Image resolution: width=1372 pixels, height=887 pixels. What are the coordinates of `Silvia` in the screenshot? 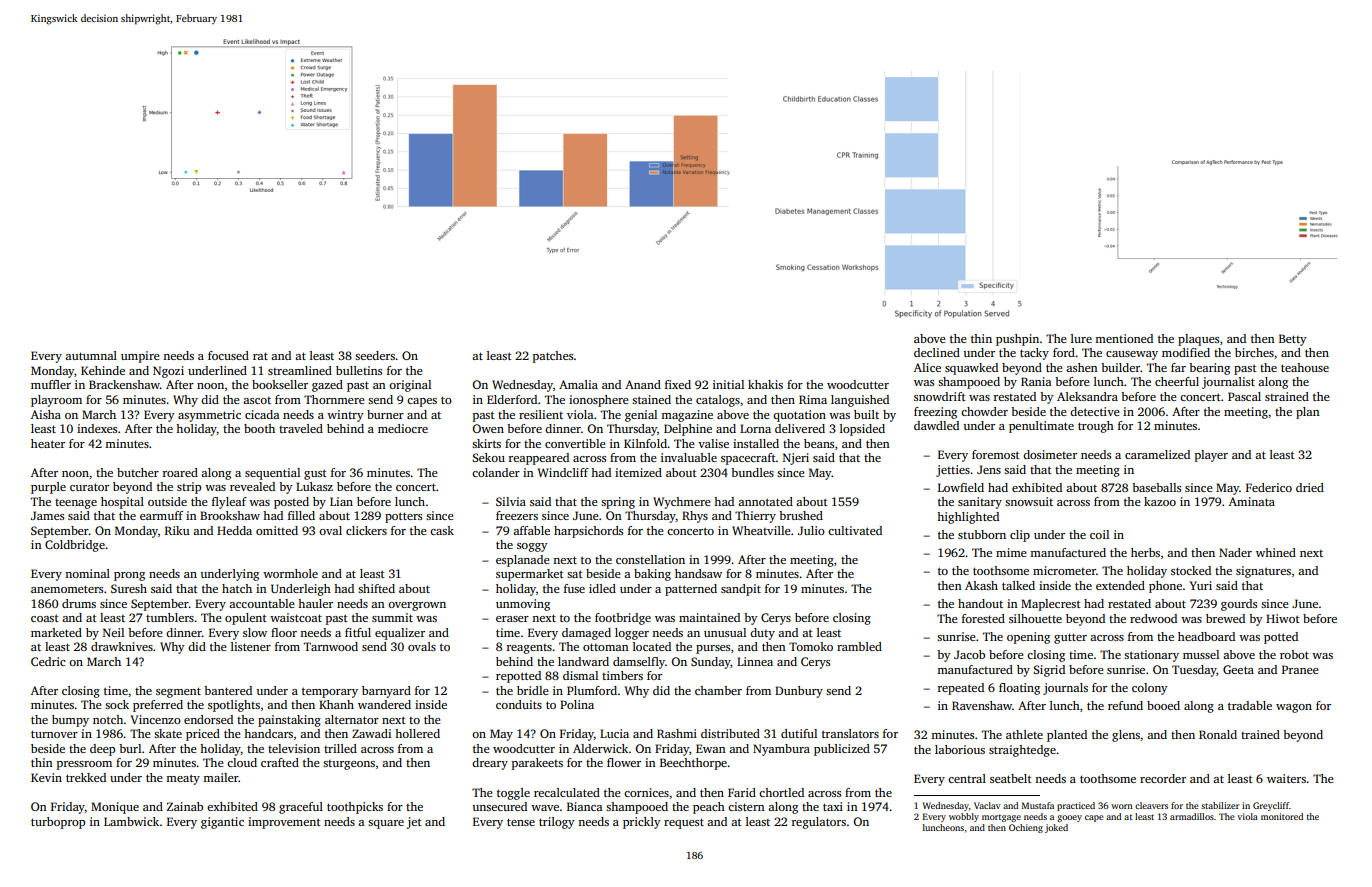 It's located at (511, 501).
